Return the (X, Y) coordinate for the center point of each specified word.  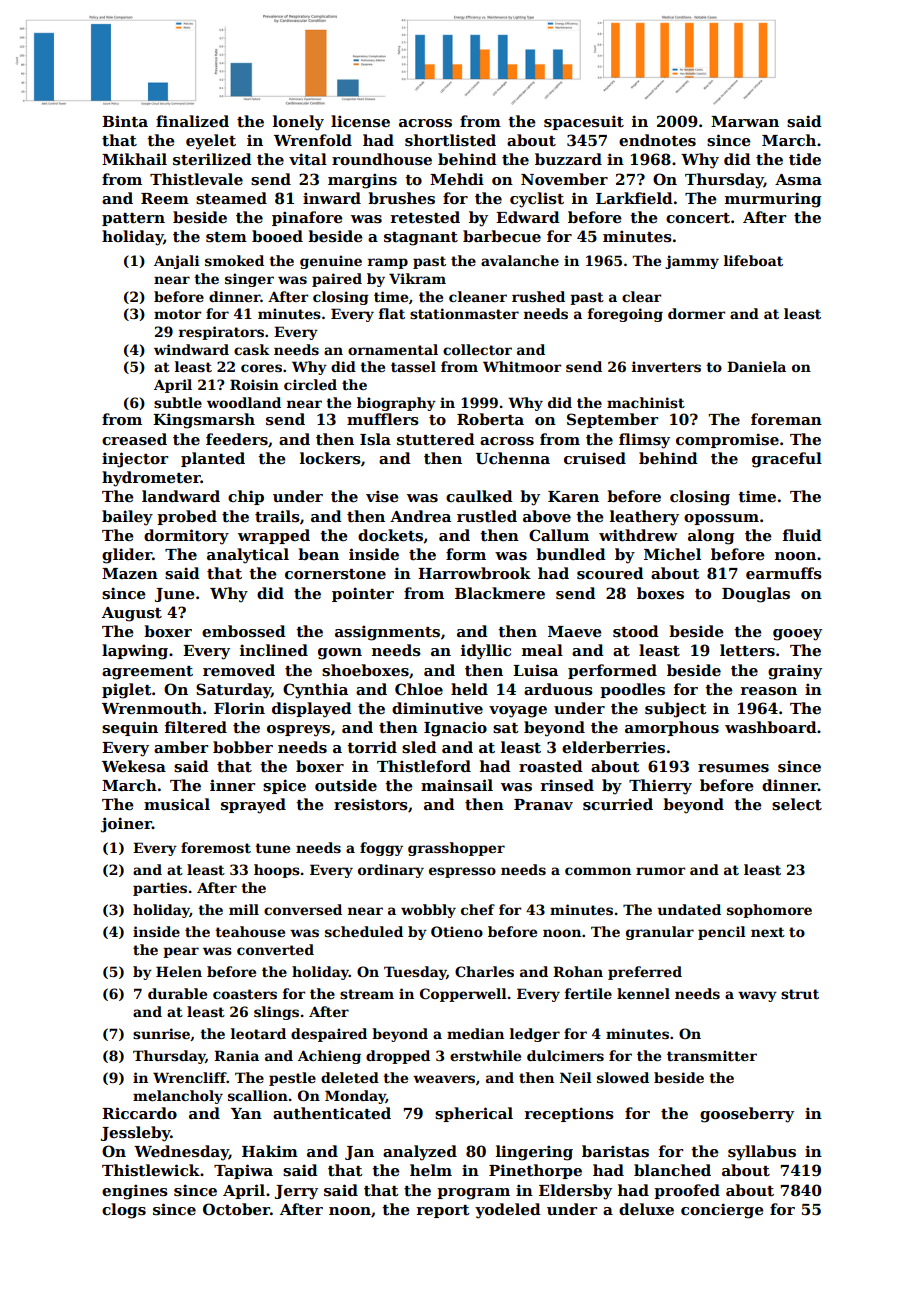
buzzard (568, 159)
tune (272, 848)
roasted (551, 766)
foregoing (625, 315)
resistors (371, 804)
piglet (127, 691)
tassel (413, 366)
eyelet (211, 142)
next (768, 932)
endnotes (657, 140)
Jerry (296, 1192)
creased (134, 439)
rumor (660, 871)
